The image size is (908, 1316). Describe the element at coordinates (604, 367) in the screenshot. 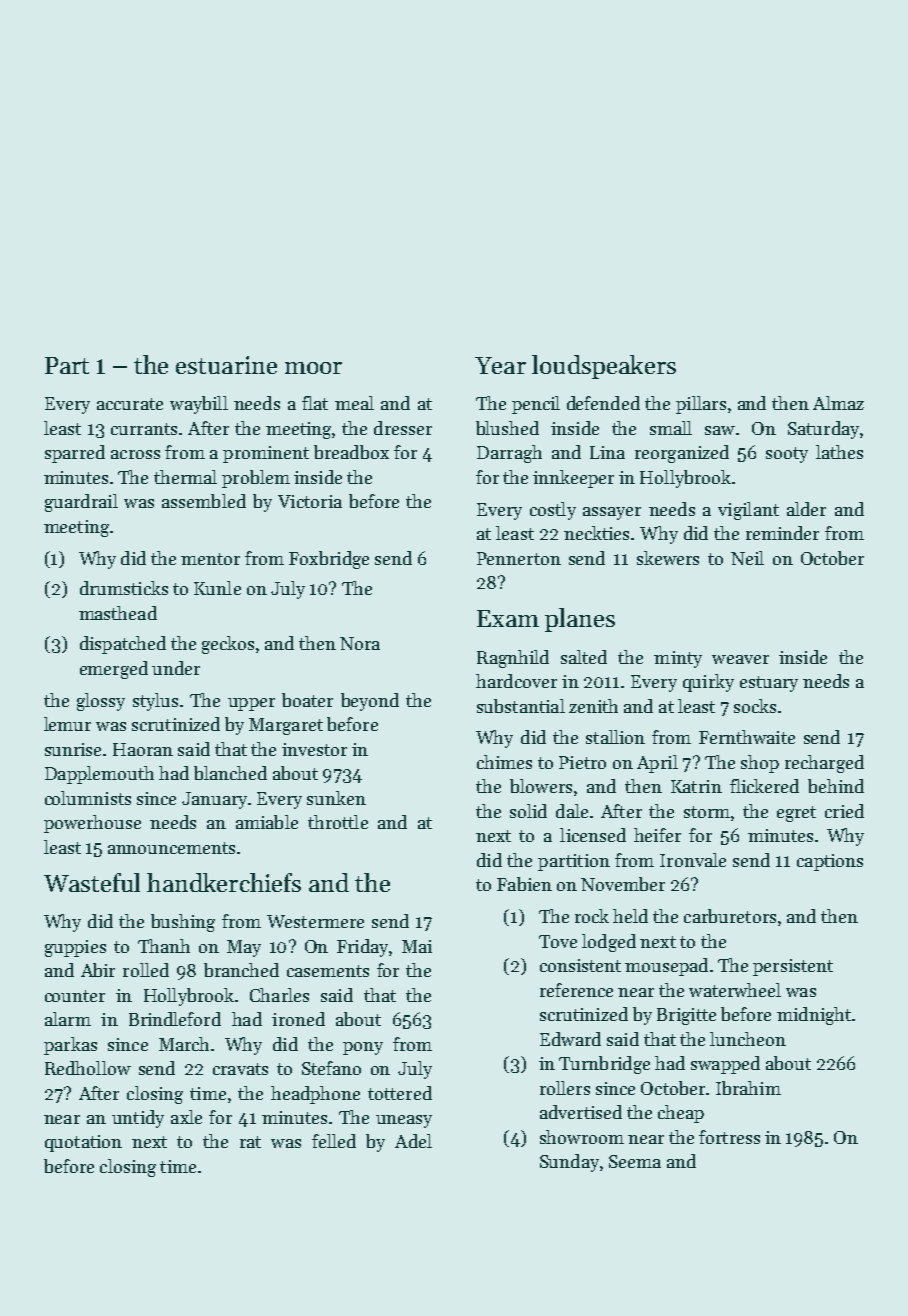

I see `loudspeakers` at that location.
